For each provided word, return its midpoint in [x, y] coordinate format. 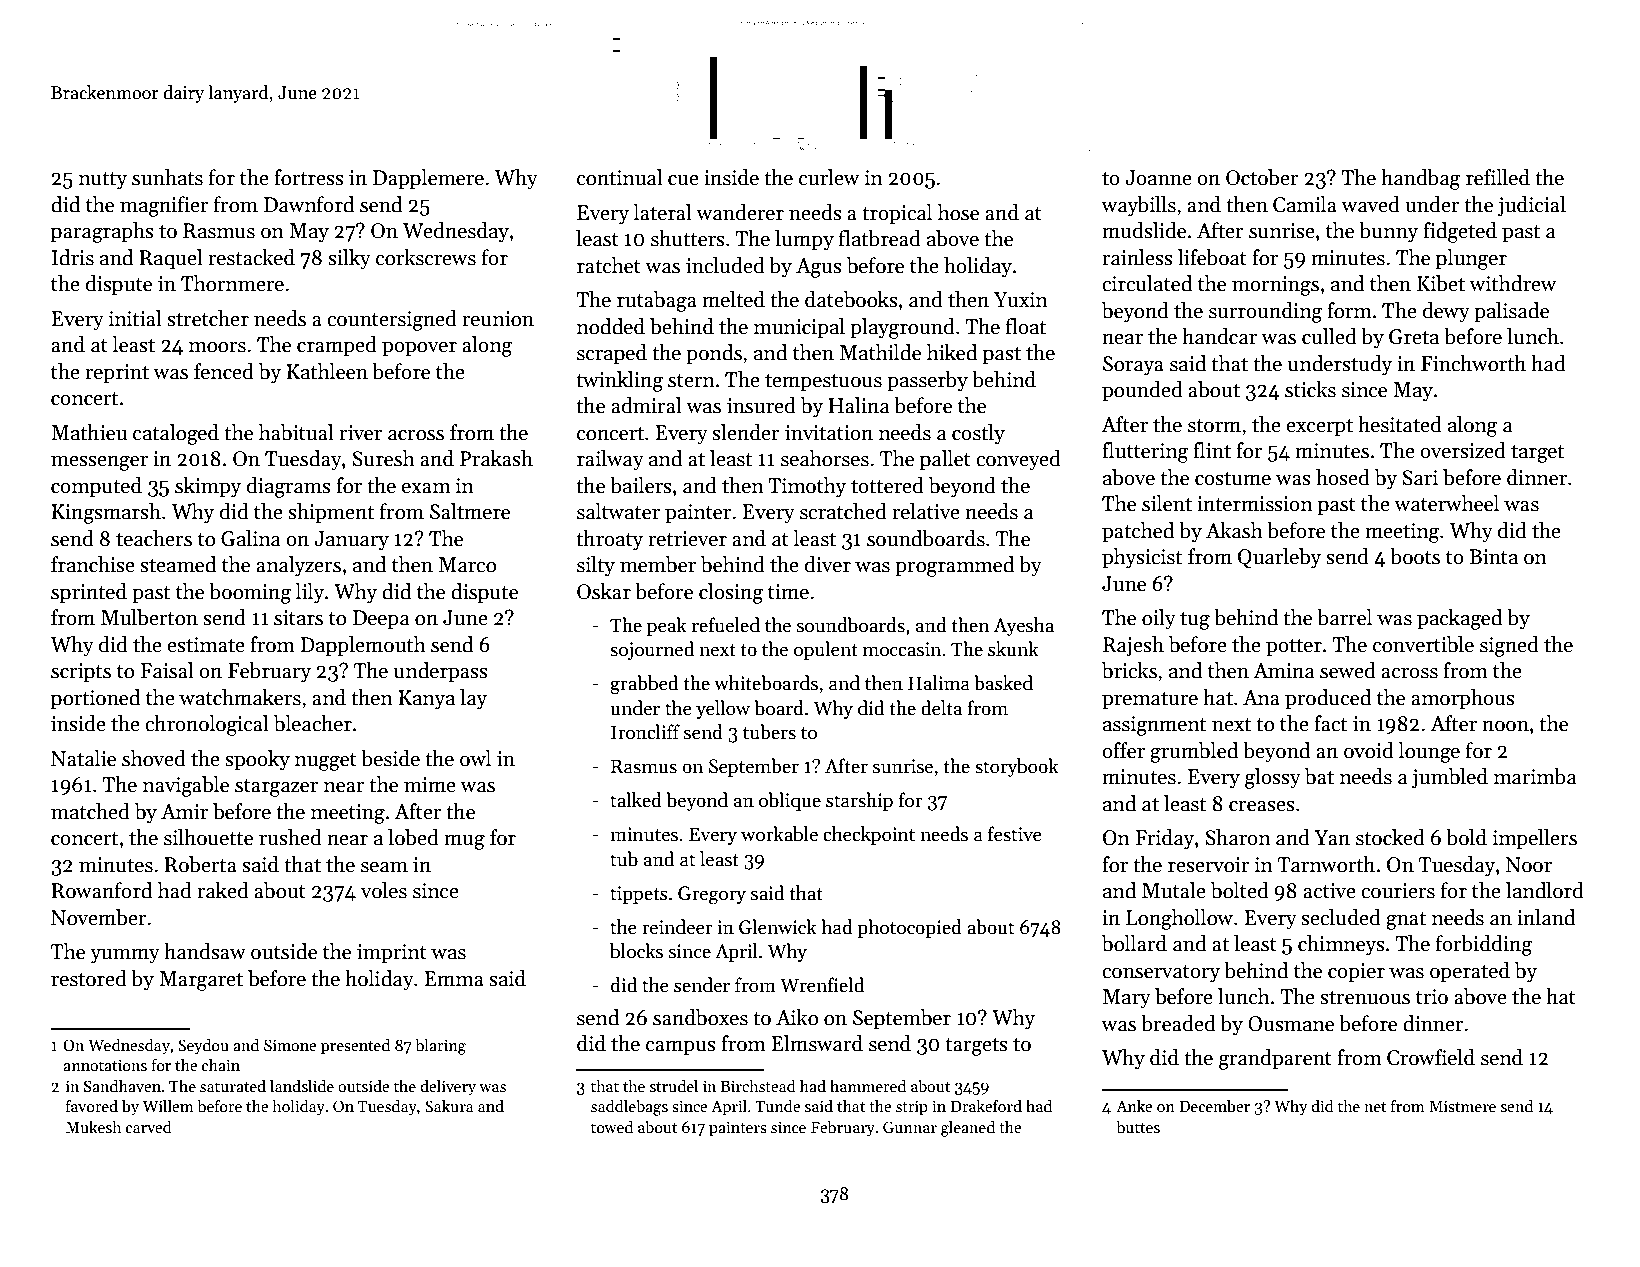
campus [681, 1048]
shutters [688, 238]
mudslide [1144, 230]
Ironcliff [645, 732]
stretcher [208, 318]
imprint [392, 953]
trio [1432, 997]
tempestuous [823, 382]
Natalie [83, 758]
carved [149, 1127]
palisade [1511, 312]
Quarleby [1279, 558]
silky [349, 259]
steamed [178, 564]
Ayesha [1024, 626]
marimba [1535, 776]
